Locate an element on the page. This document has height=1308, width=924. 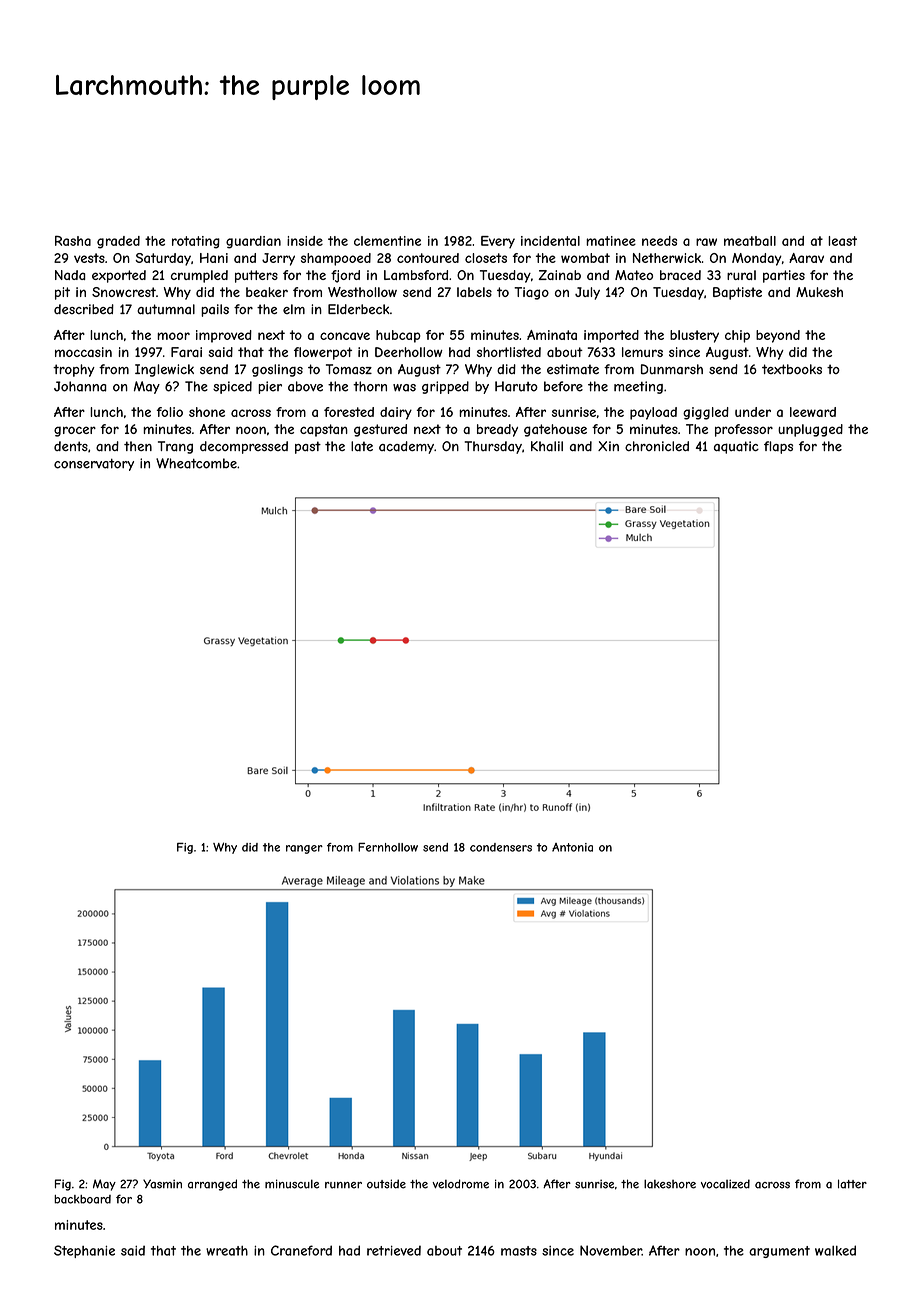
academy is located at coordinates (406, 447).
